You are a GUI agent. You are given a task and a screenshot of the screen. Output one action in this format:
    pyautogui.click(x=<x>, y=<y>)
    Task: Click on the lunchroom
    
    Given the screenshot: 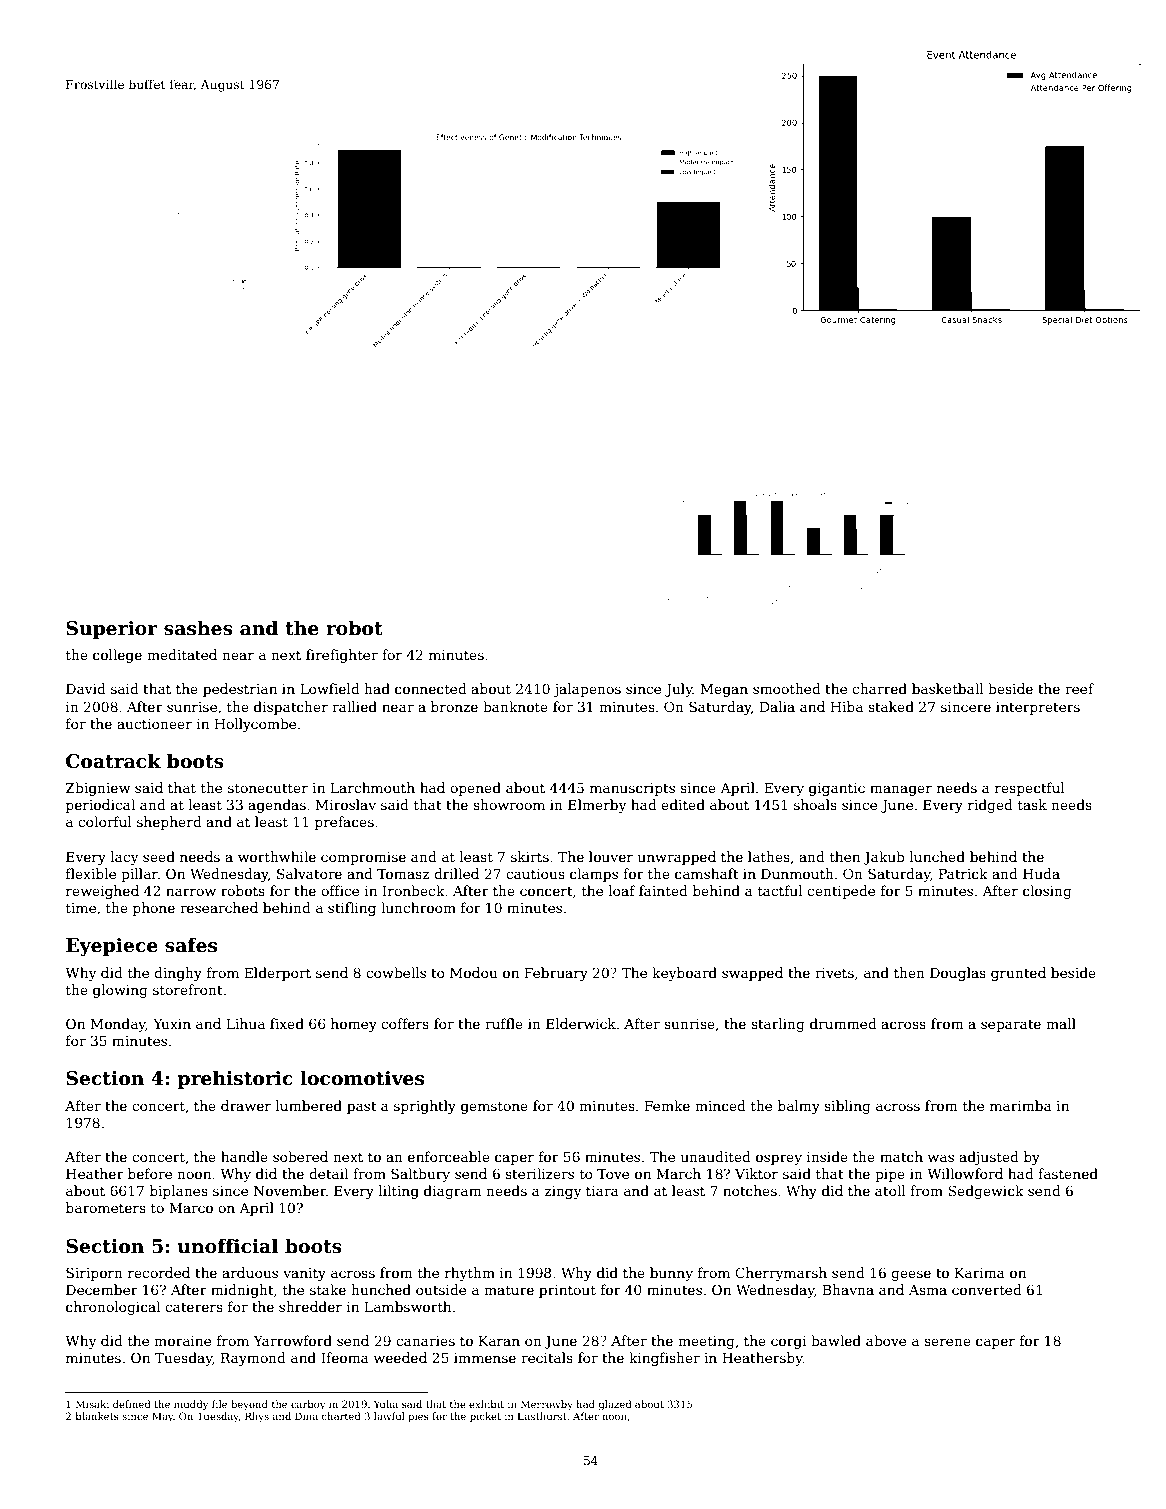 What is the action you would take?
    pyautogui.click(x=418, y=907)
